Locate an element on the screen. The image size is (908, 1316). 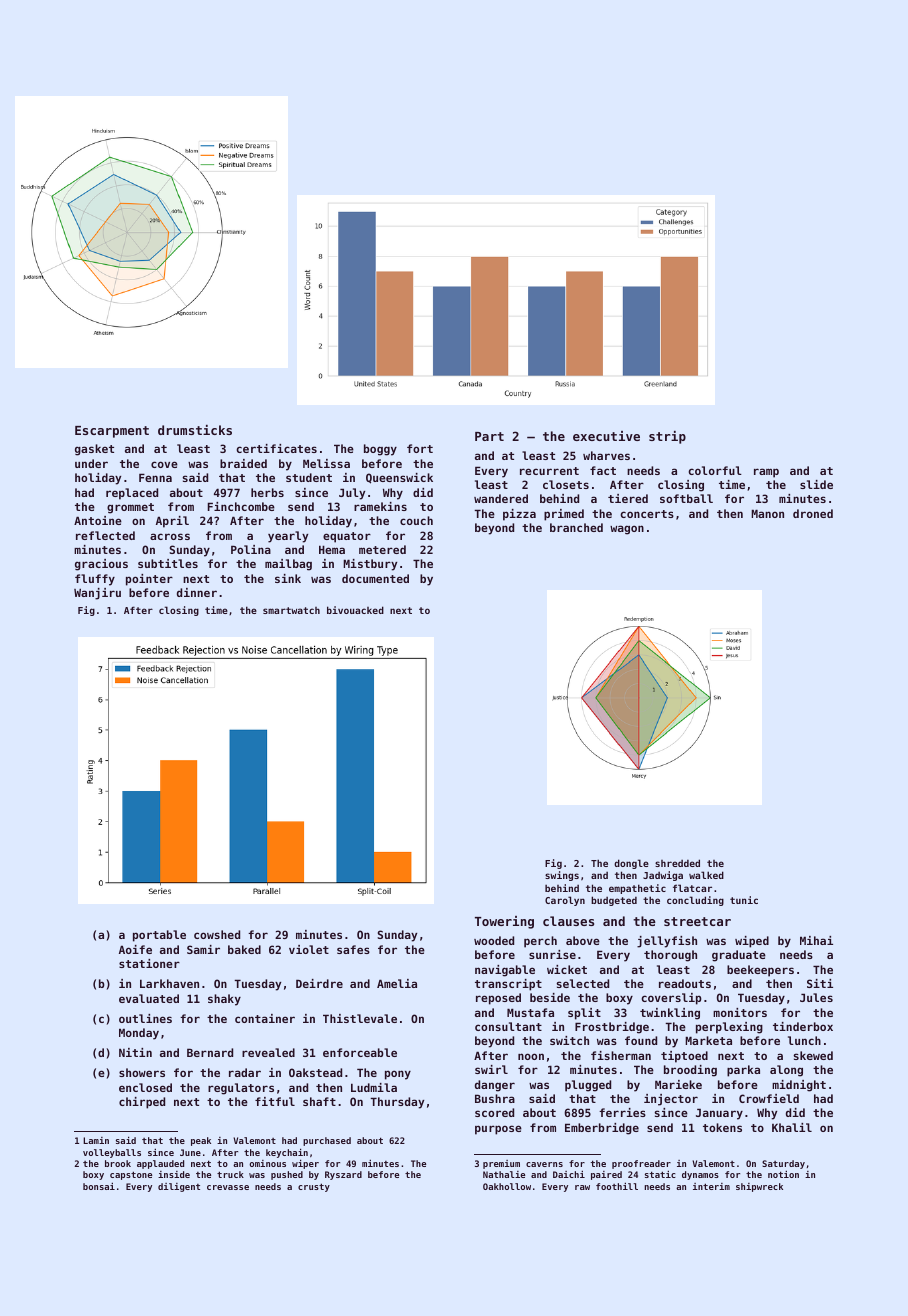
smartwatch is located at coordinates (291, 610).
